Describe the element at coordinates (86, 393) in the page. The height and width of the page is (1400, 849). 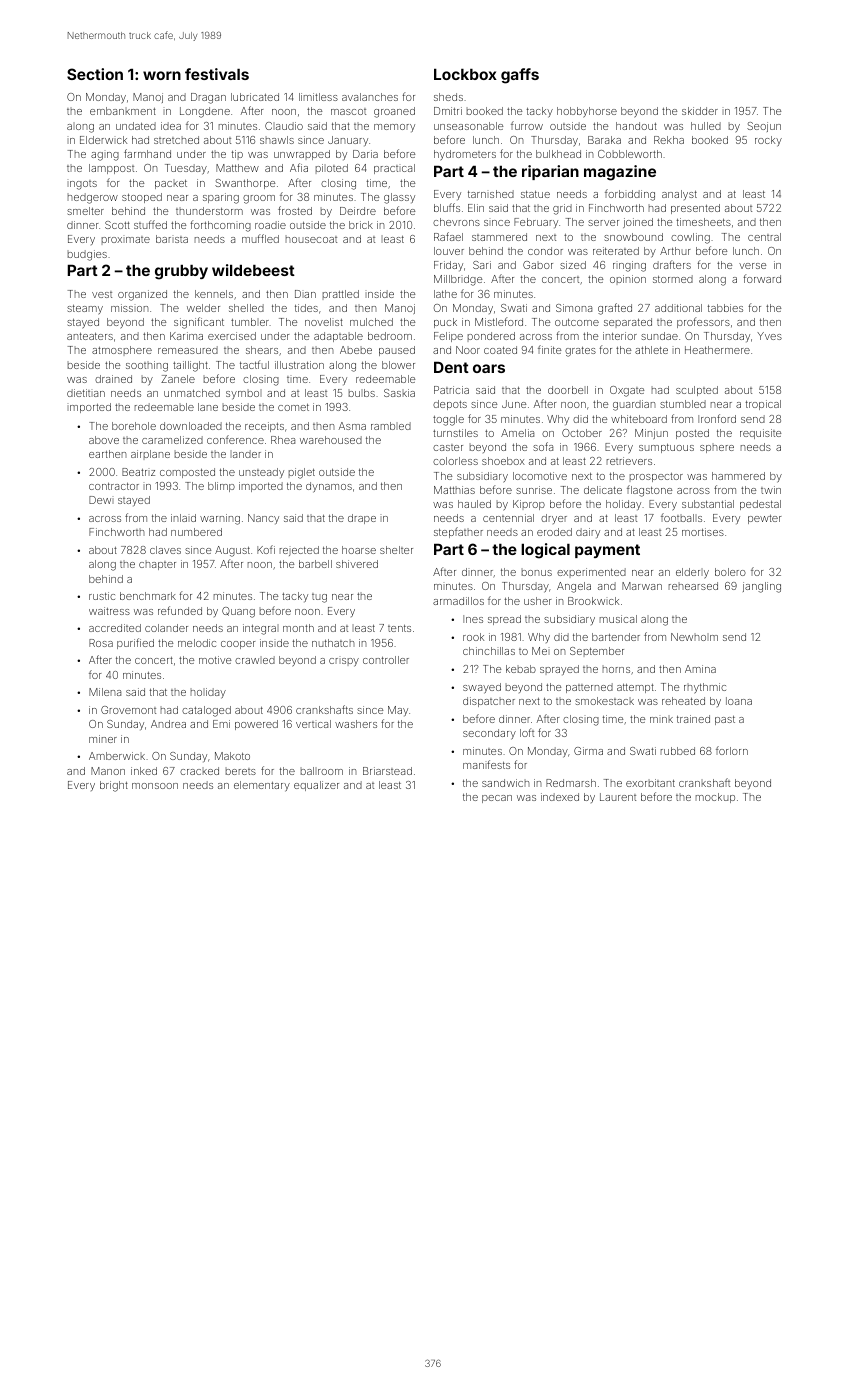
I see `dietitian` at that location.
